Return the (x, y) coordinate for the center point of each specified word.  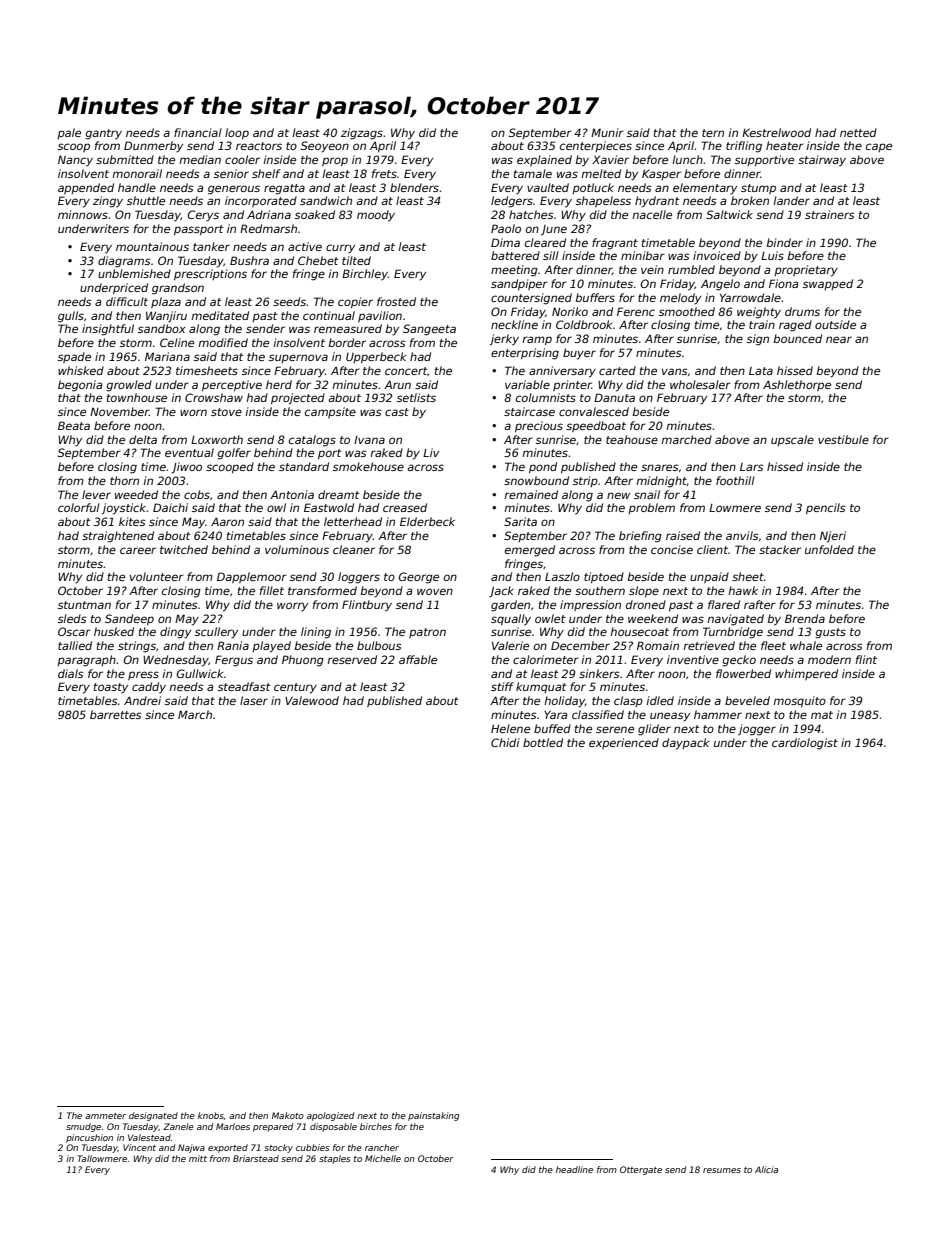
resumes (722, 1170)
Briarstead (256, 1158)
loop (237, 134)
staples (335, 1159)
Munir (607, 132)
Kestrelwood (776, 132)
